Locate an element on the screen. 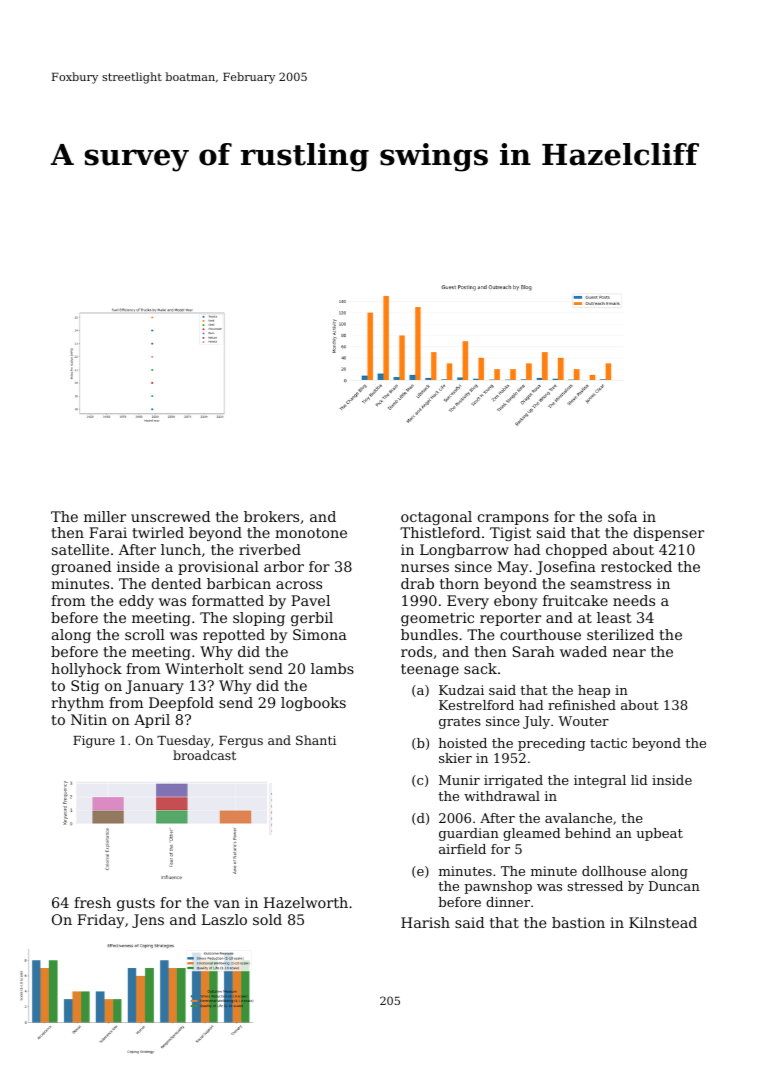  Pavel is located at coordinates (310, 600).
